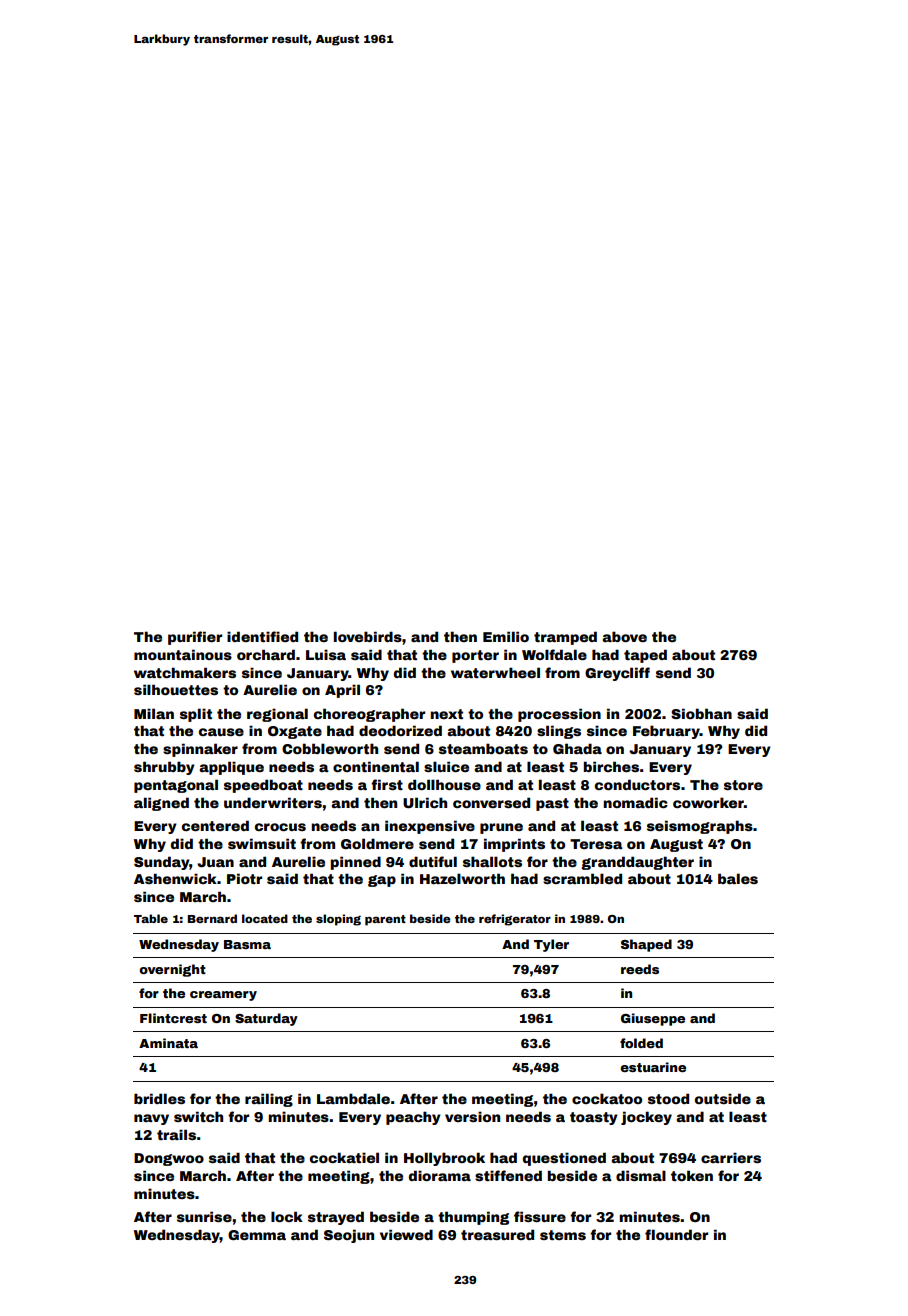 This page has width=908, height=1316. What do you see at coordinates (262, 636) in the page?
I see `identified` at bounding box center [262, 636].
